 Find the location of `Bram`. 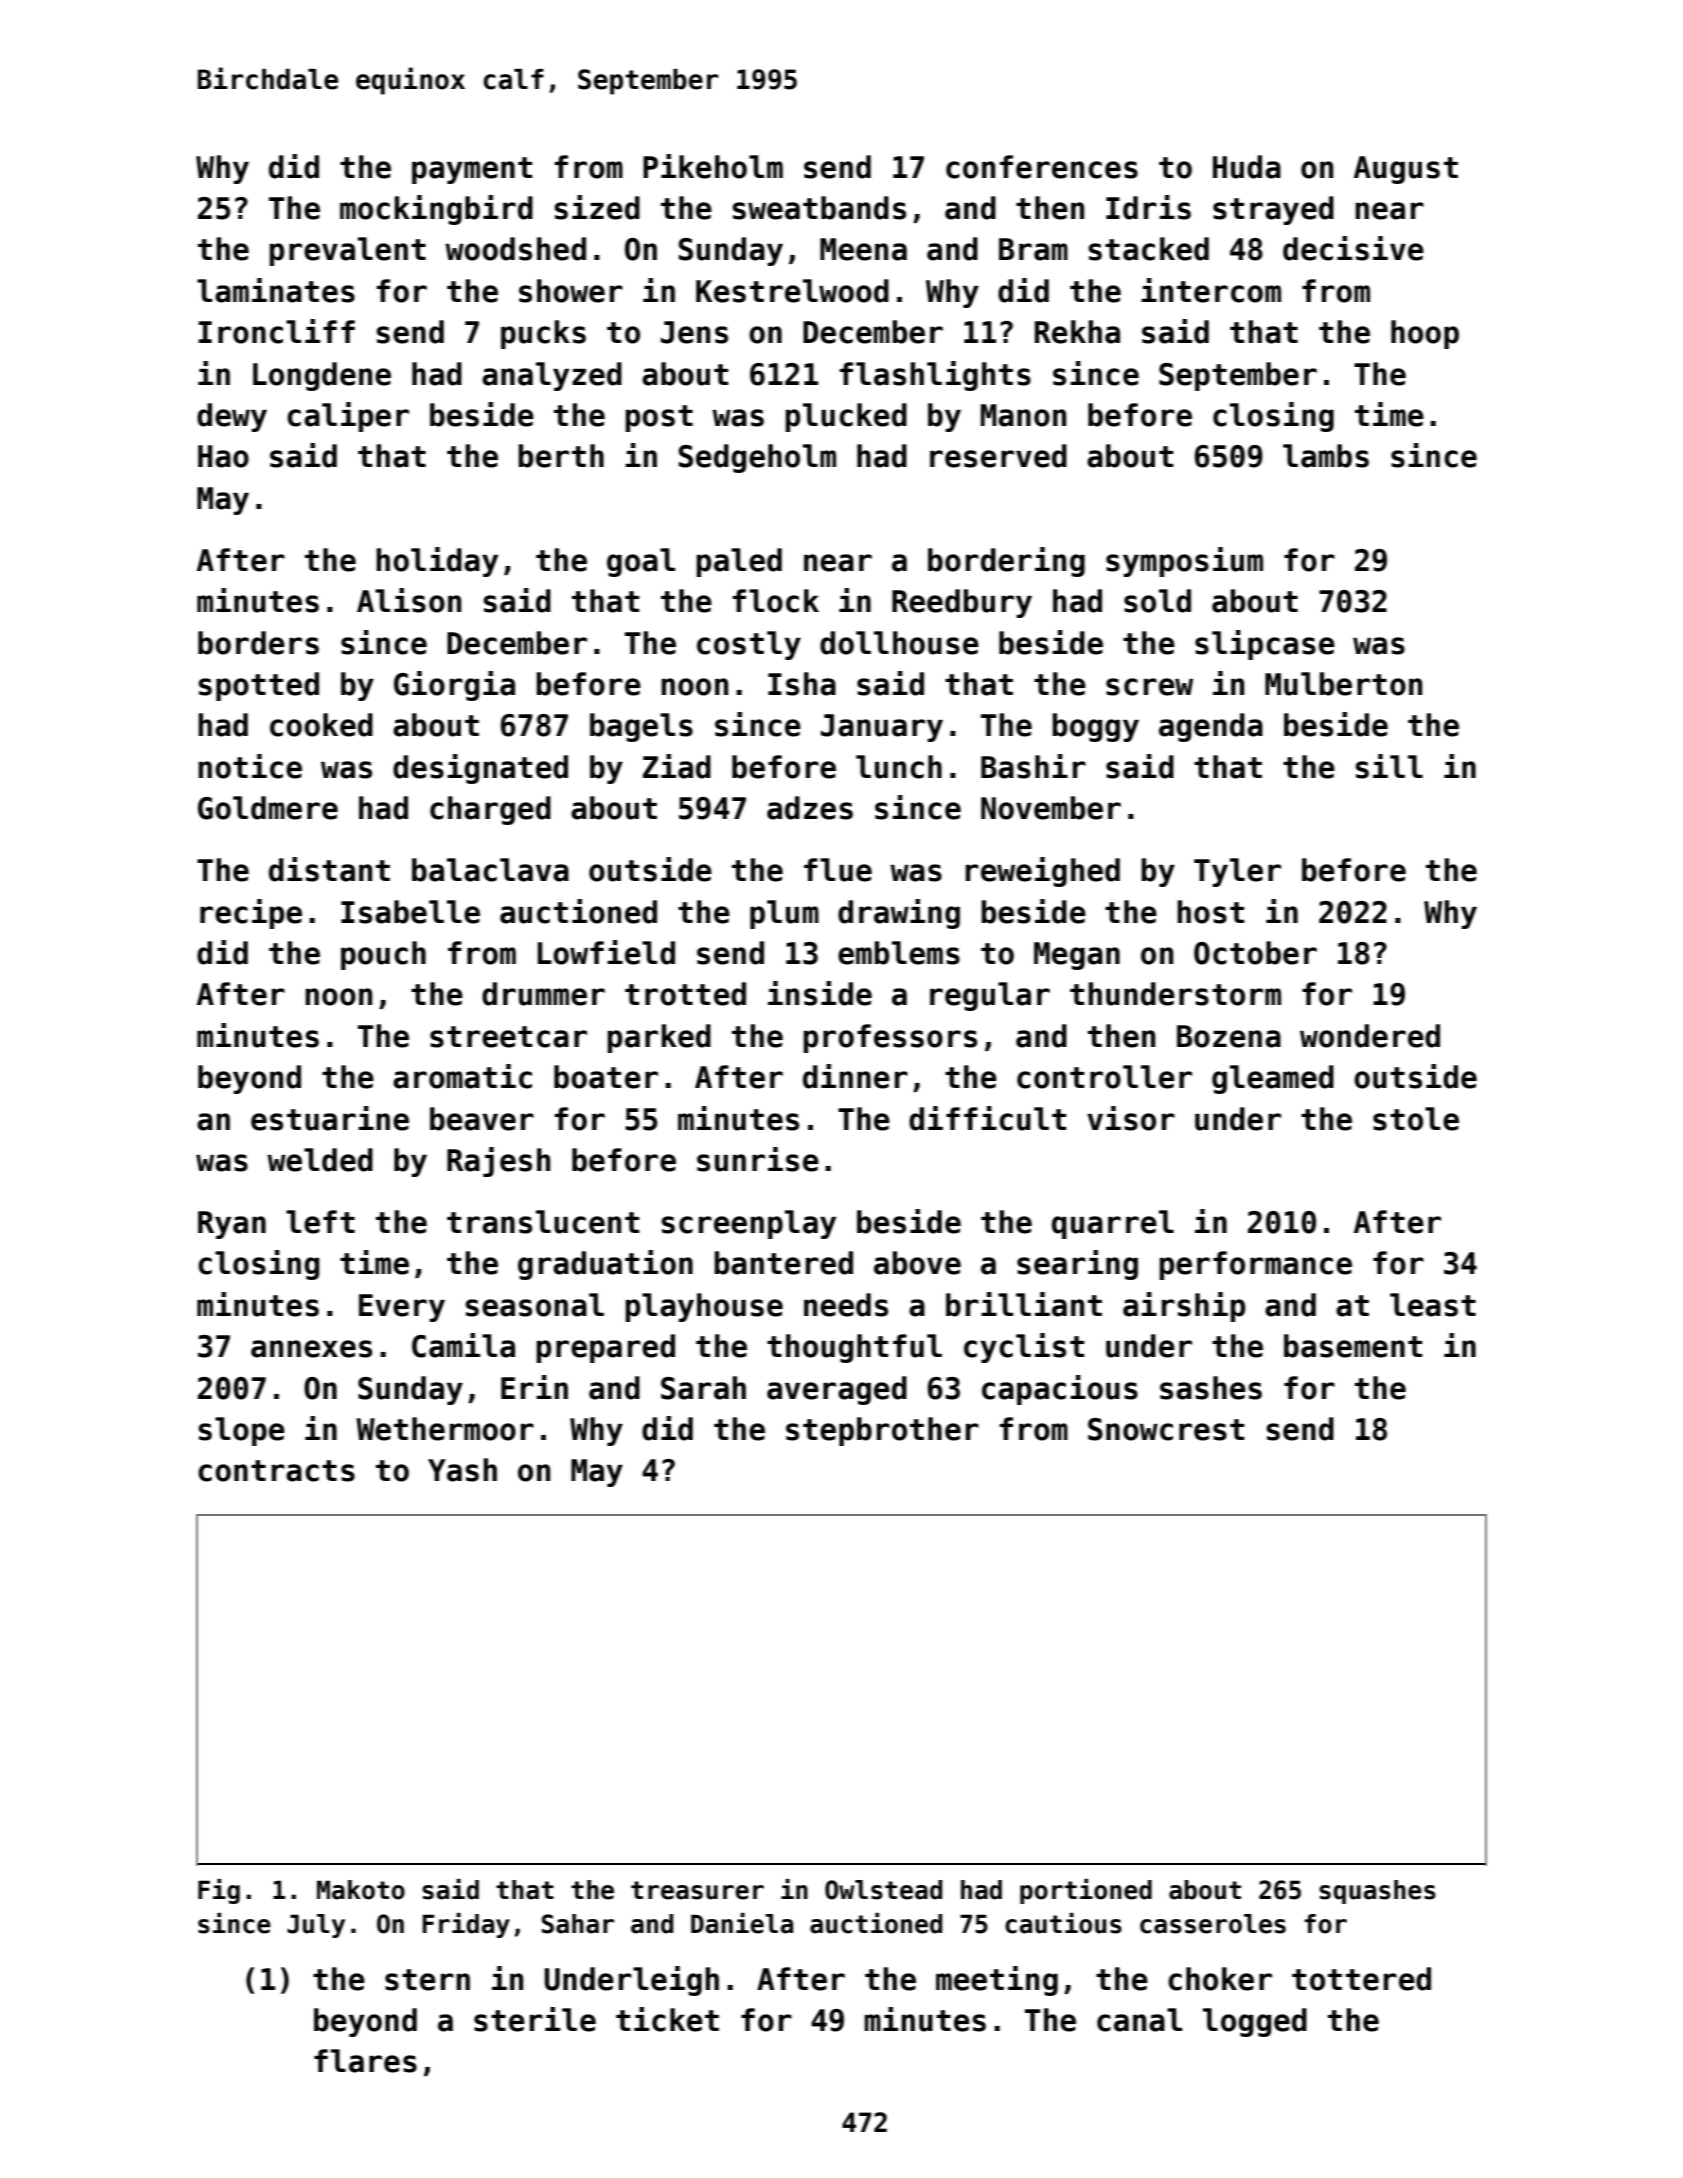

Bram is located at coordinates (1033, 249).
